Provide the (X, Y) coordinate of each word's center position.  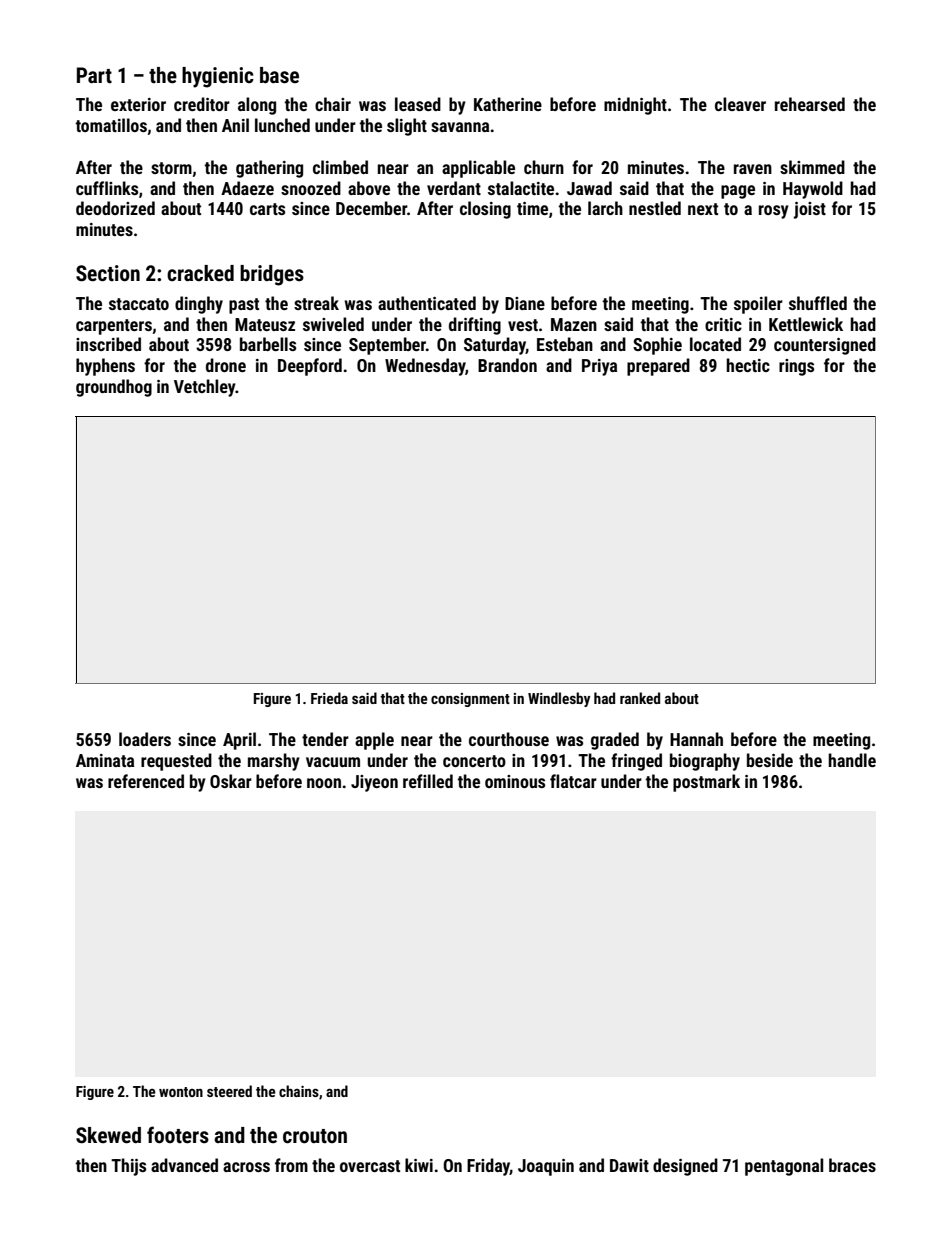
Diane (525, 303)
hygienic (218, 77)
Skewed (108, 1135)
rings (796, 367)
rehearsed (810, 104)
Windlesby (559, 699)
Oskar (231, 781)
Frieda (329, 698)
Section (108, 273)
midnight (635, 106)
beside (770, 760)
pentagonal (784, 1167)
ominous (515, 781)
